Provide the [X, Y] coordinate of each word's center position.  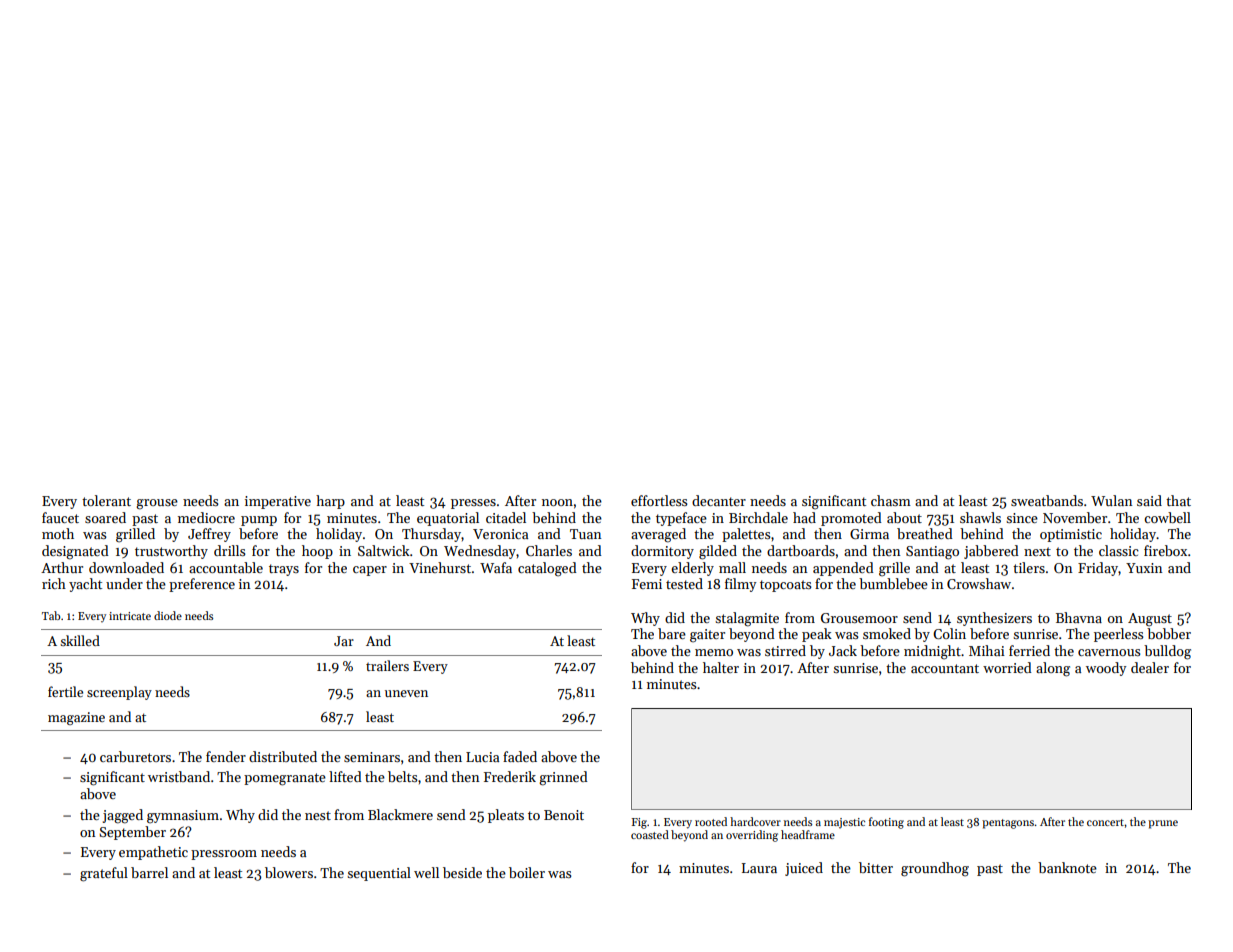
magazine [76, 718]
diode [168, 615]
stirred [785, 650]
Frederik [510, 776]
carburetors [135, 756]
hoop [317, 552]
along [1053, 669]
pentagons [1008, 824]
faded [520, 756]
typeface [681, 519]
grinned [563, 778]
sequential [379, 874]
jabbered [991, 552]
